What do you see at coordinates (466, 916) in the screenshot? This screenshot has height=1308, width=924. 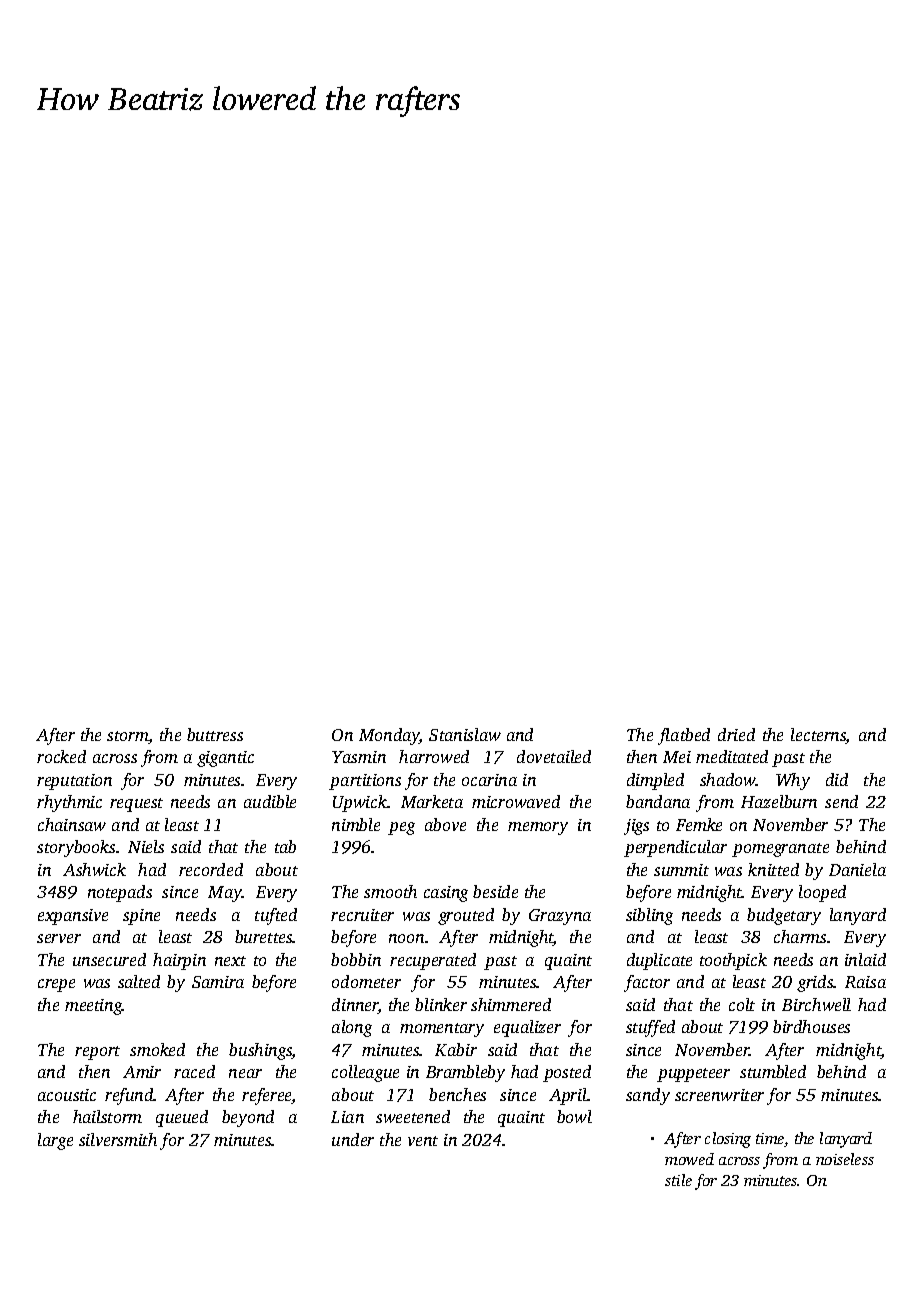 I see `grouted` at bounding box center [466, 916].
